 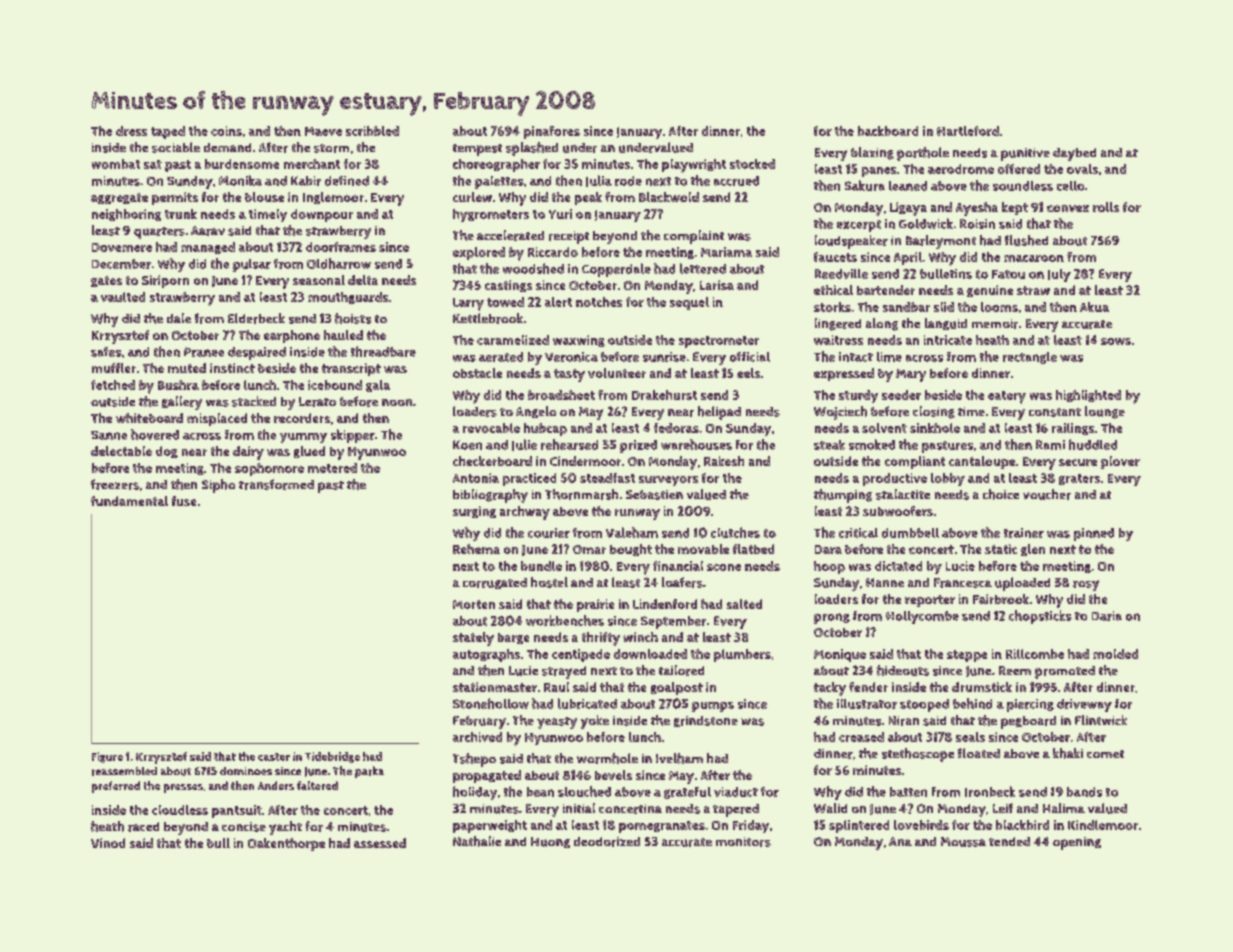 What do you see at coordinates (129, 501) in the image?
I see `fundamental` at bounding box center [129, 501].
